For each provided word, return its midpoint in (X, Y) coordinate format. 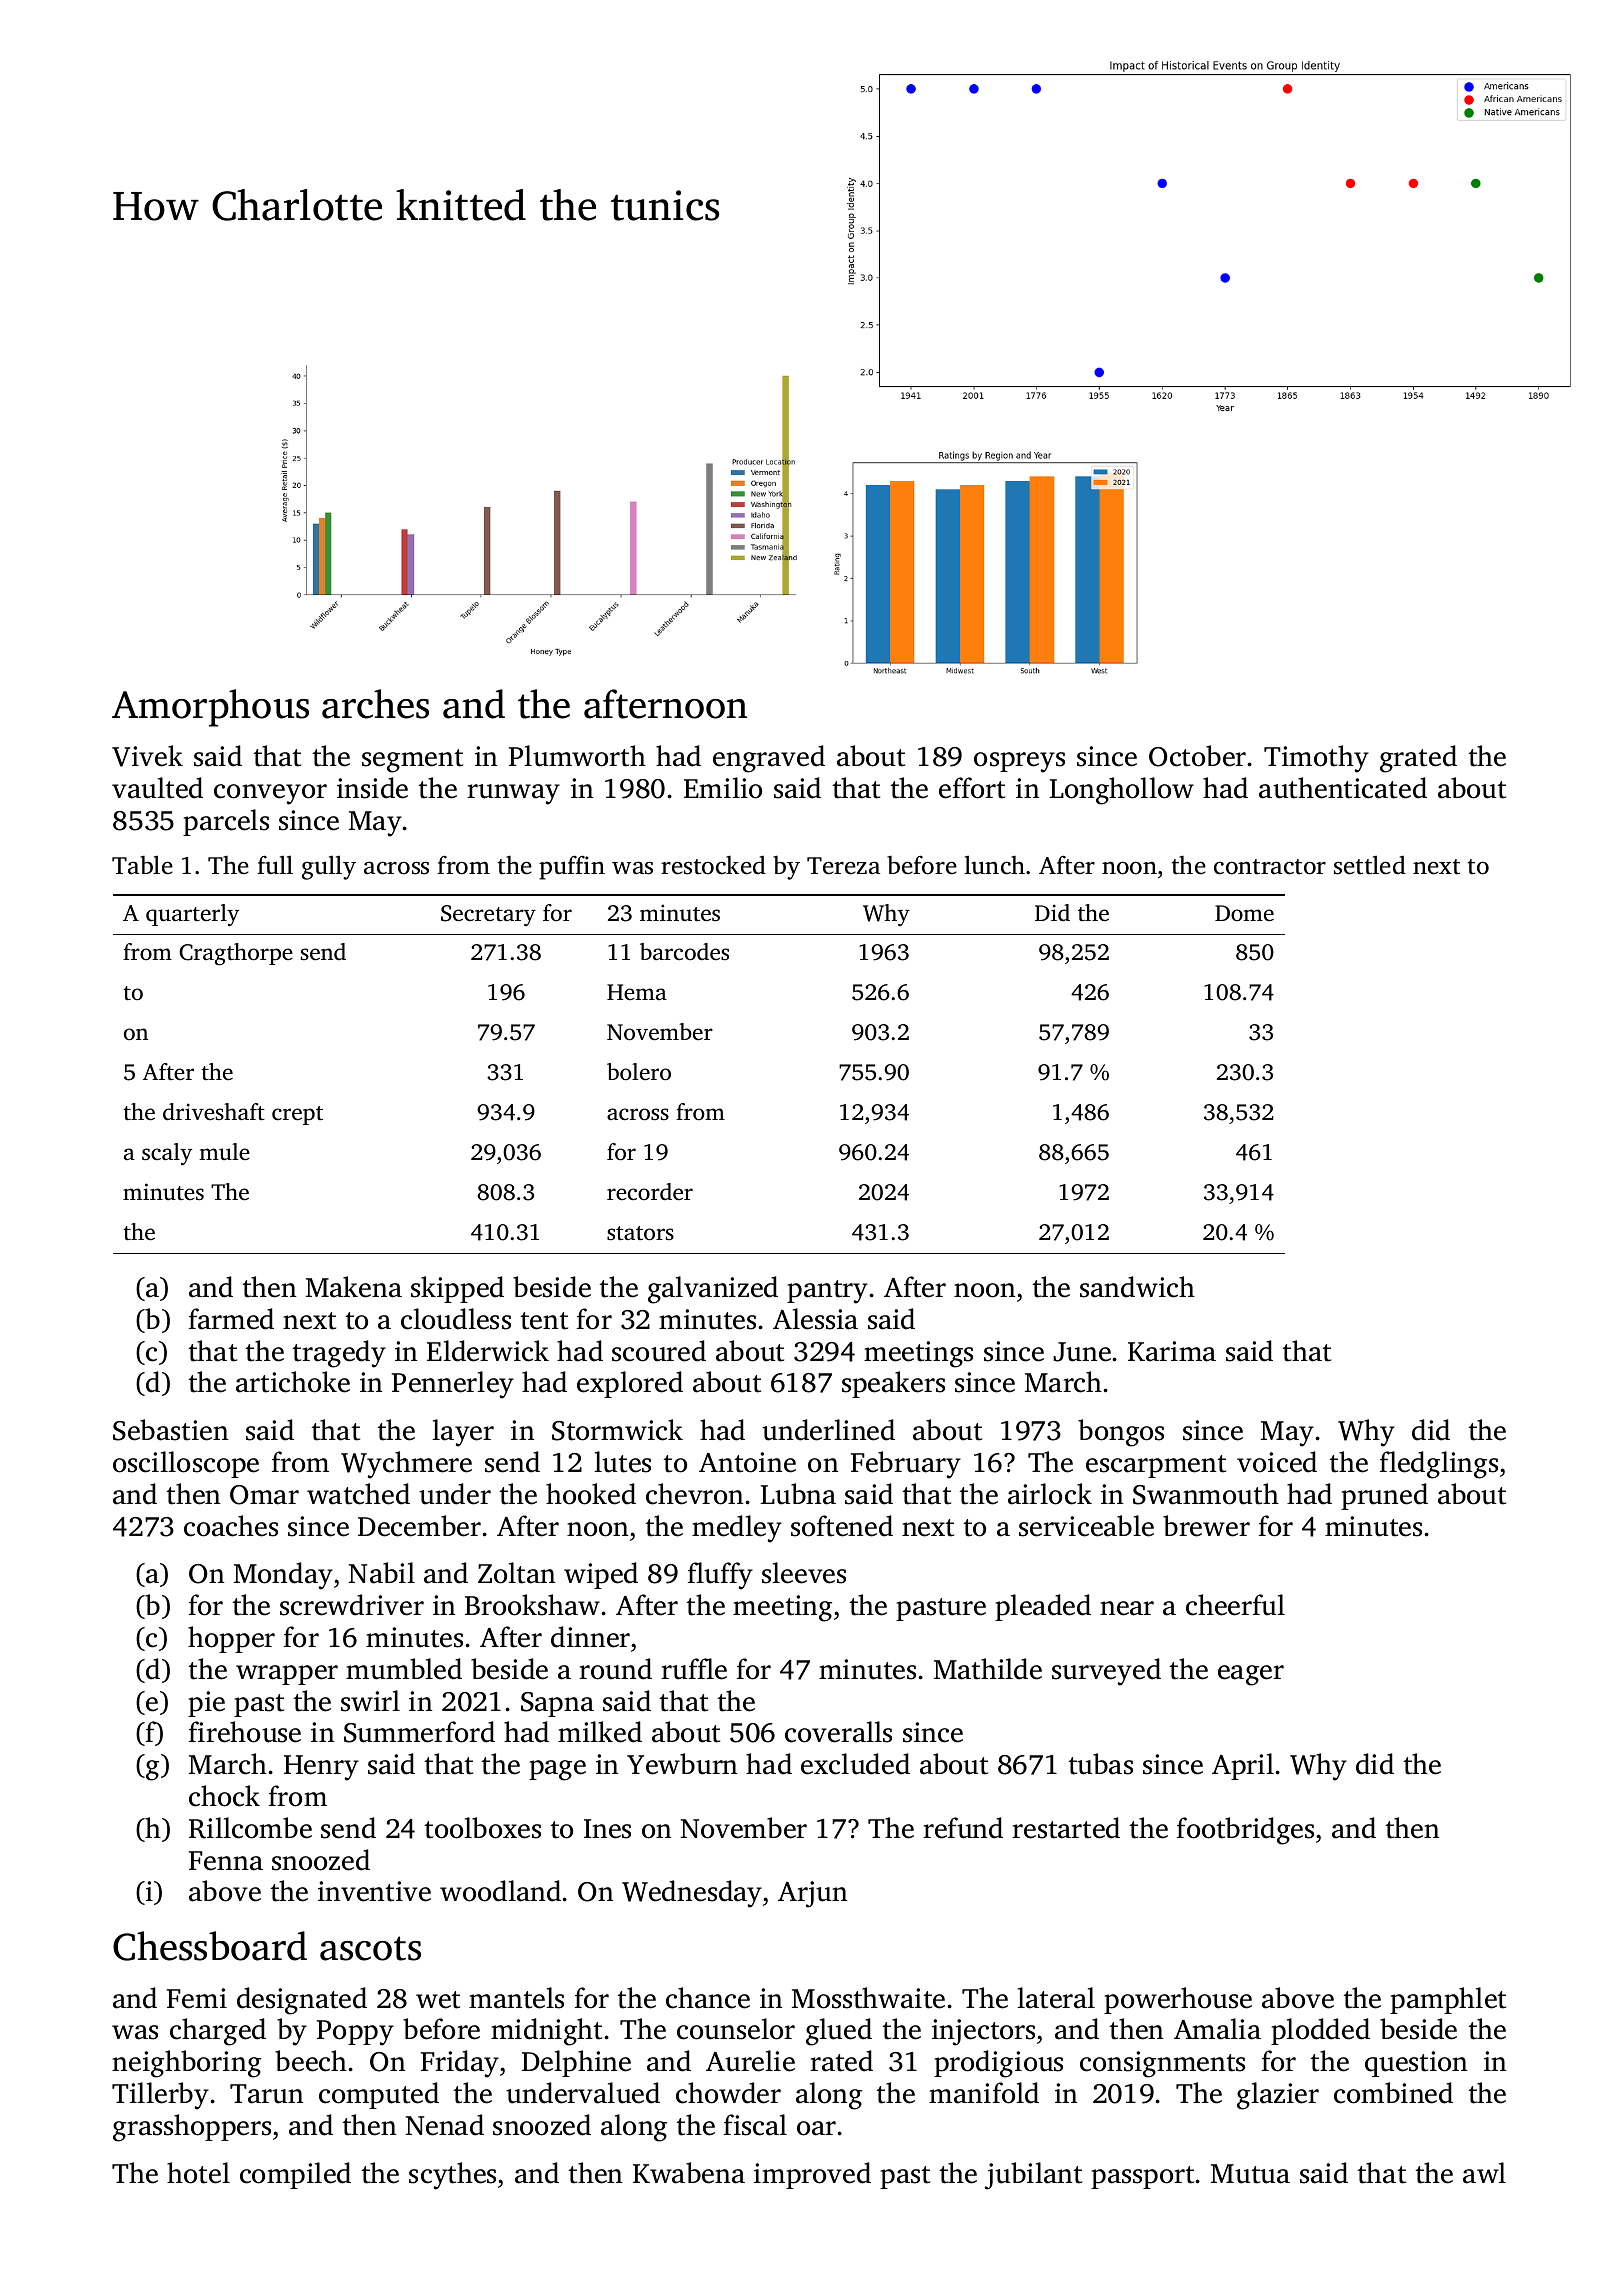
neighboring (186, 2064)
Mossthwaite (868, 1998)
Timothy (1316, 759)
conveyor (270, 794)
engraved (769, 759)
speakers (893, 1384)
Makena (354, 1287)
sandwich (1137, 1287)
